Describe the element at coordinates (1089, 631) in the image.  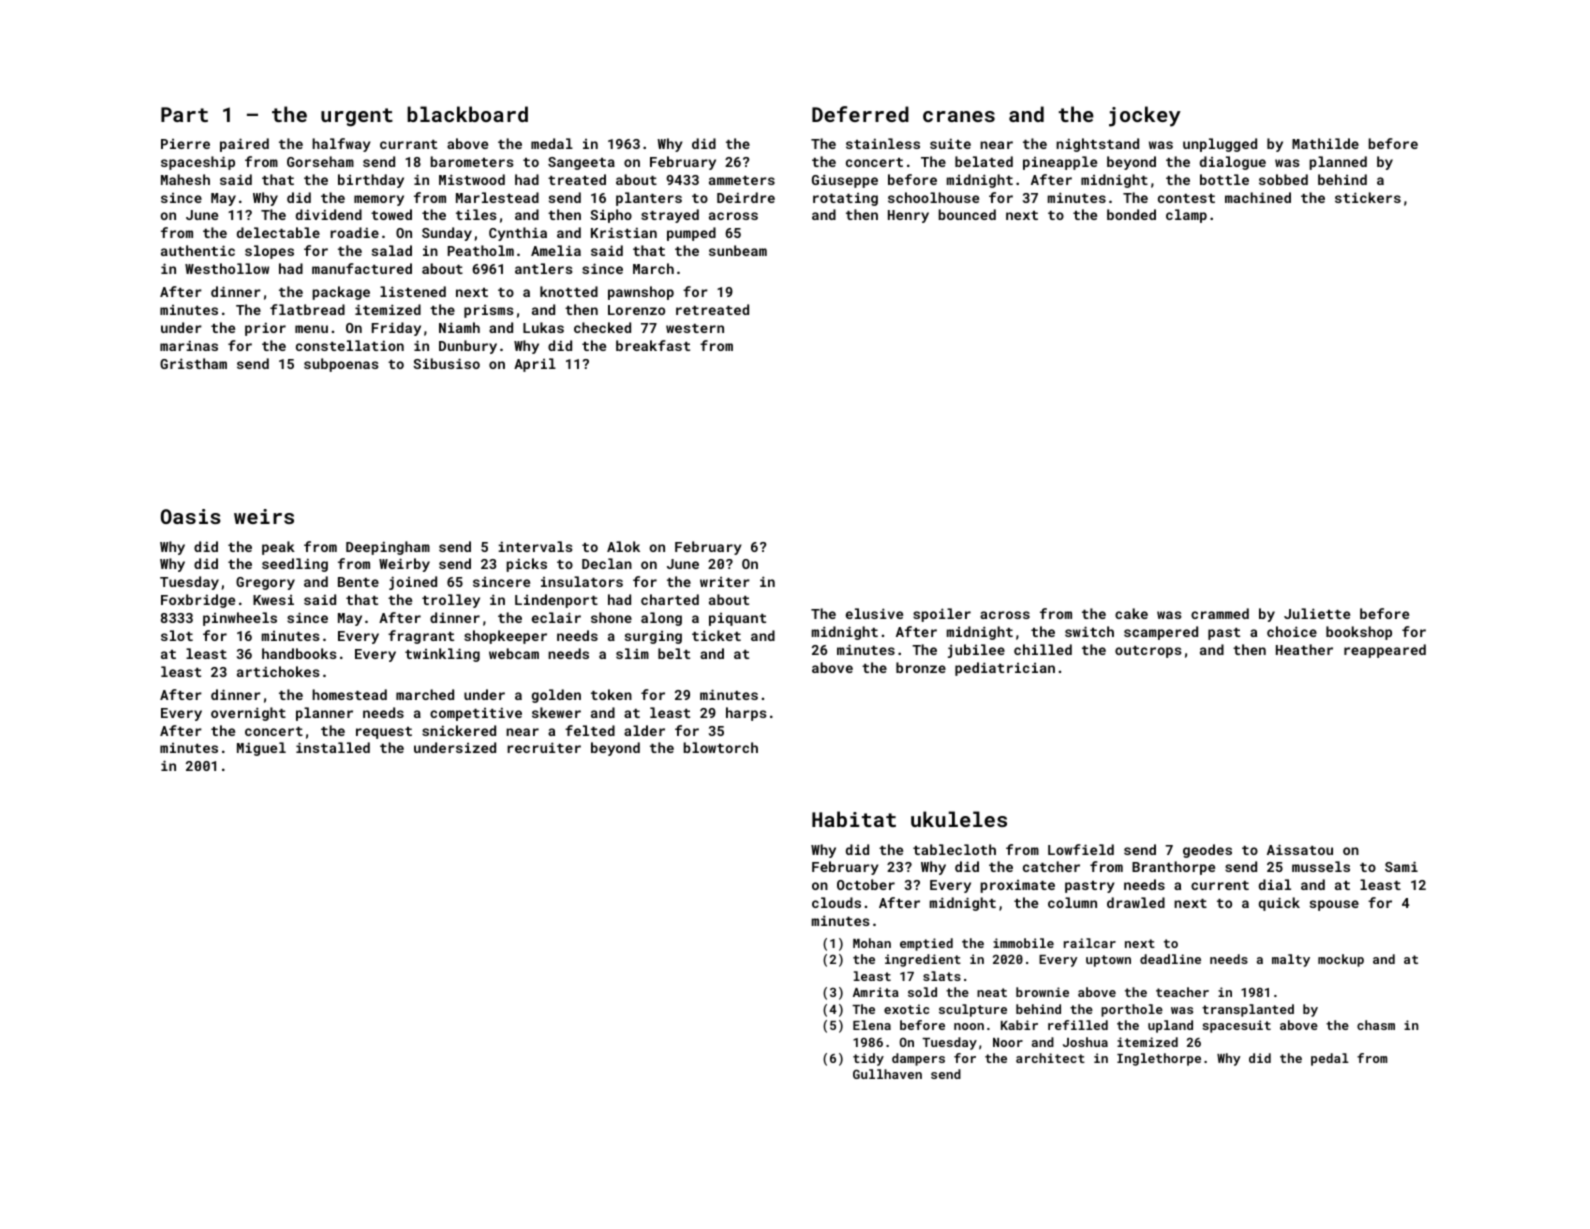
I see `switch` at that location.
